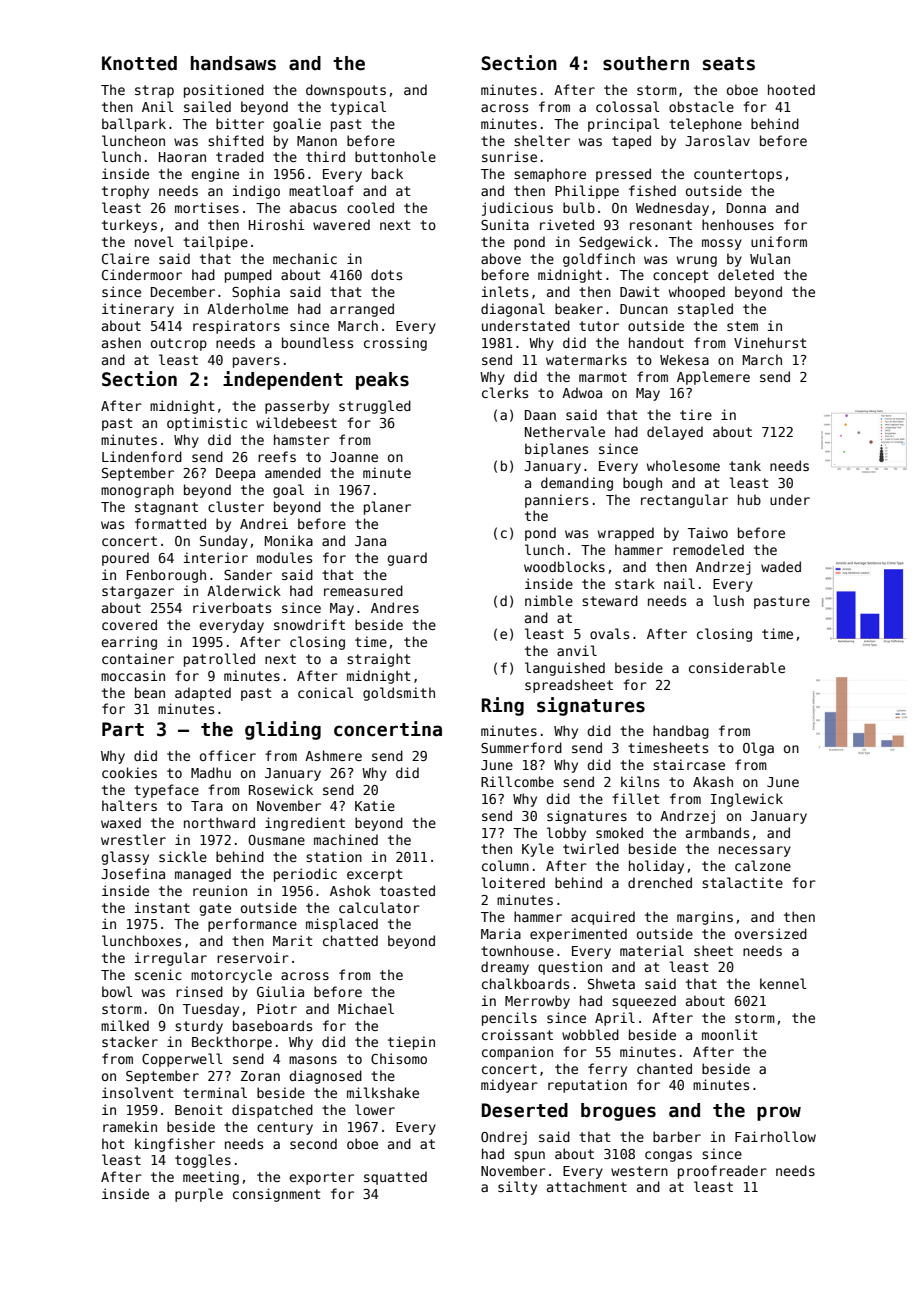 This document has height=1308, width=924. Describe the element at coordinates (125, 858) in the document. I see `glassy` at that location.
